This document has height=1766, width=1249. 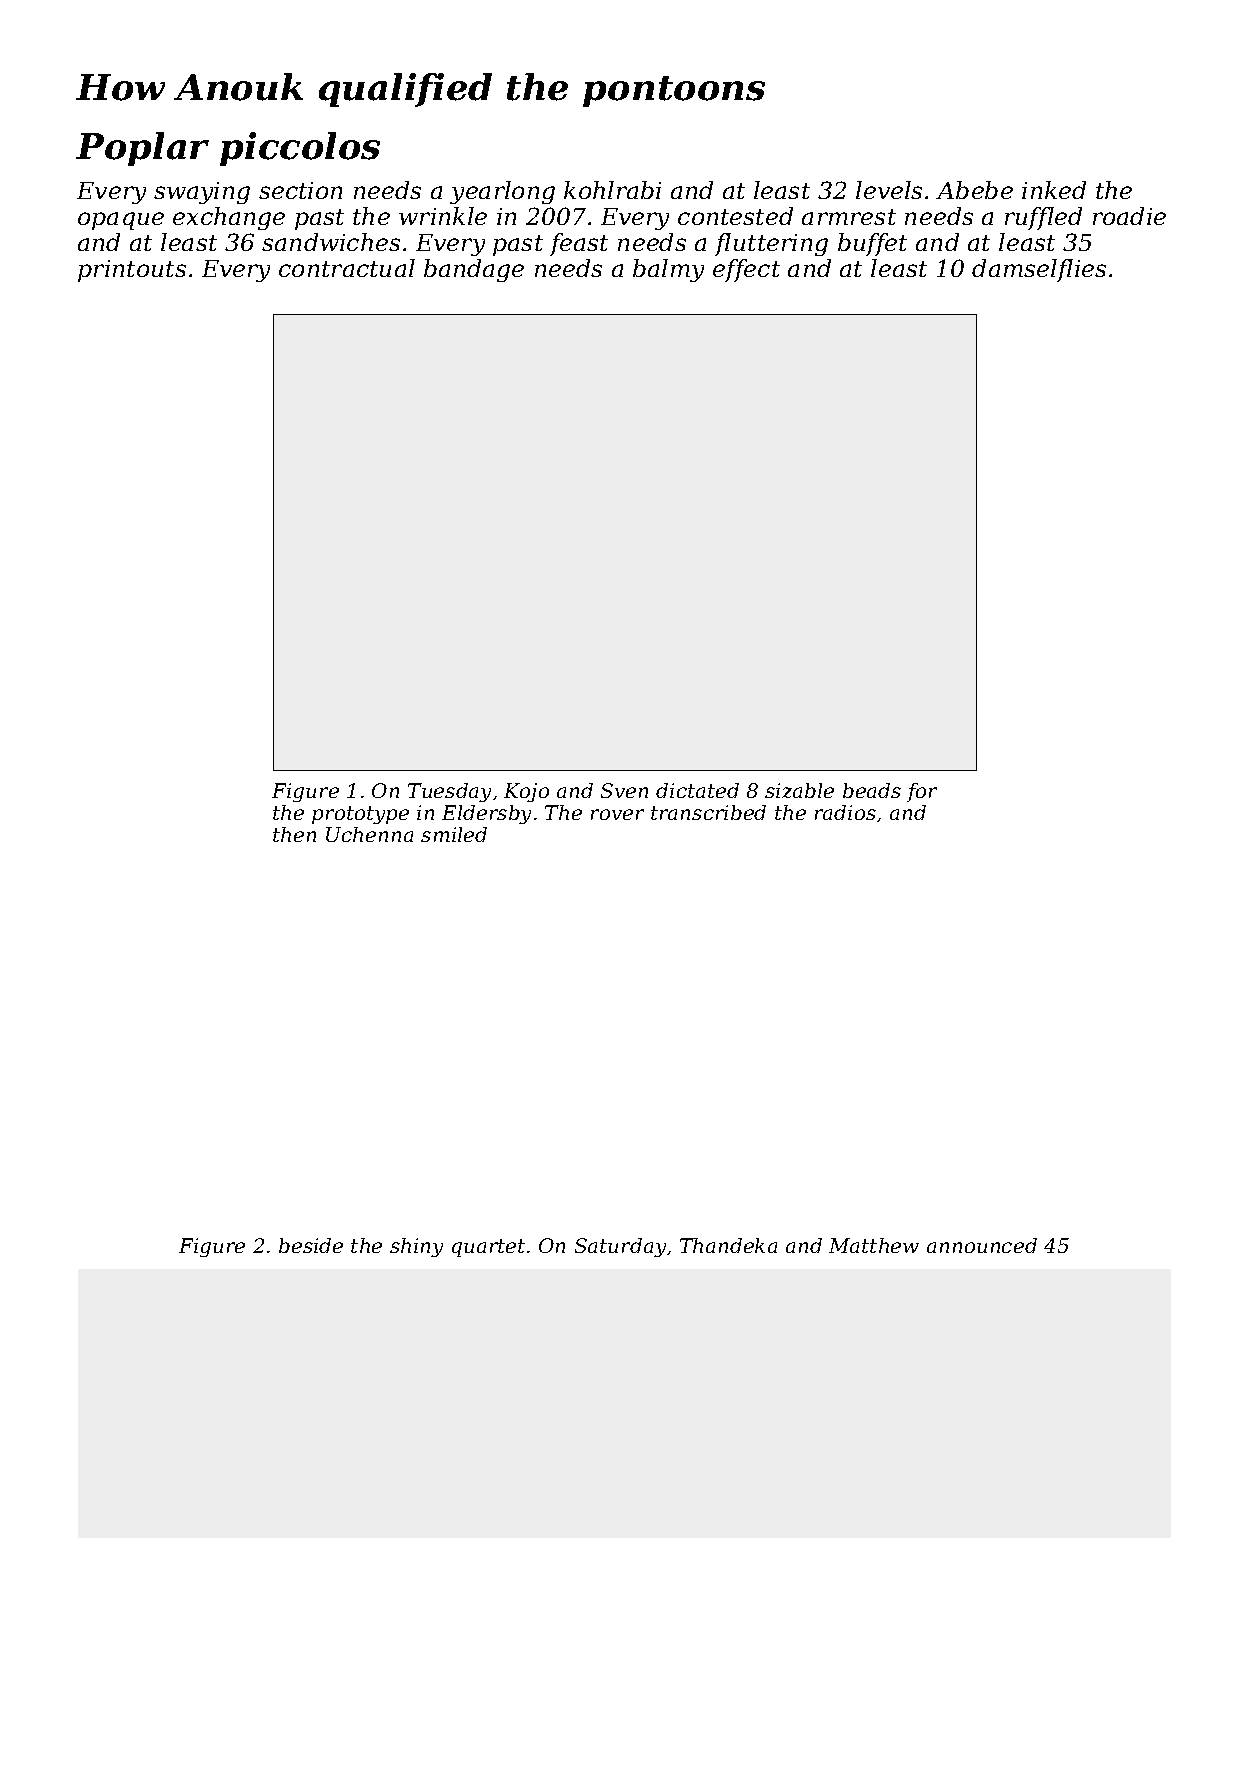 I want to click on damselflies, so click(x=1039, y=270).
